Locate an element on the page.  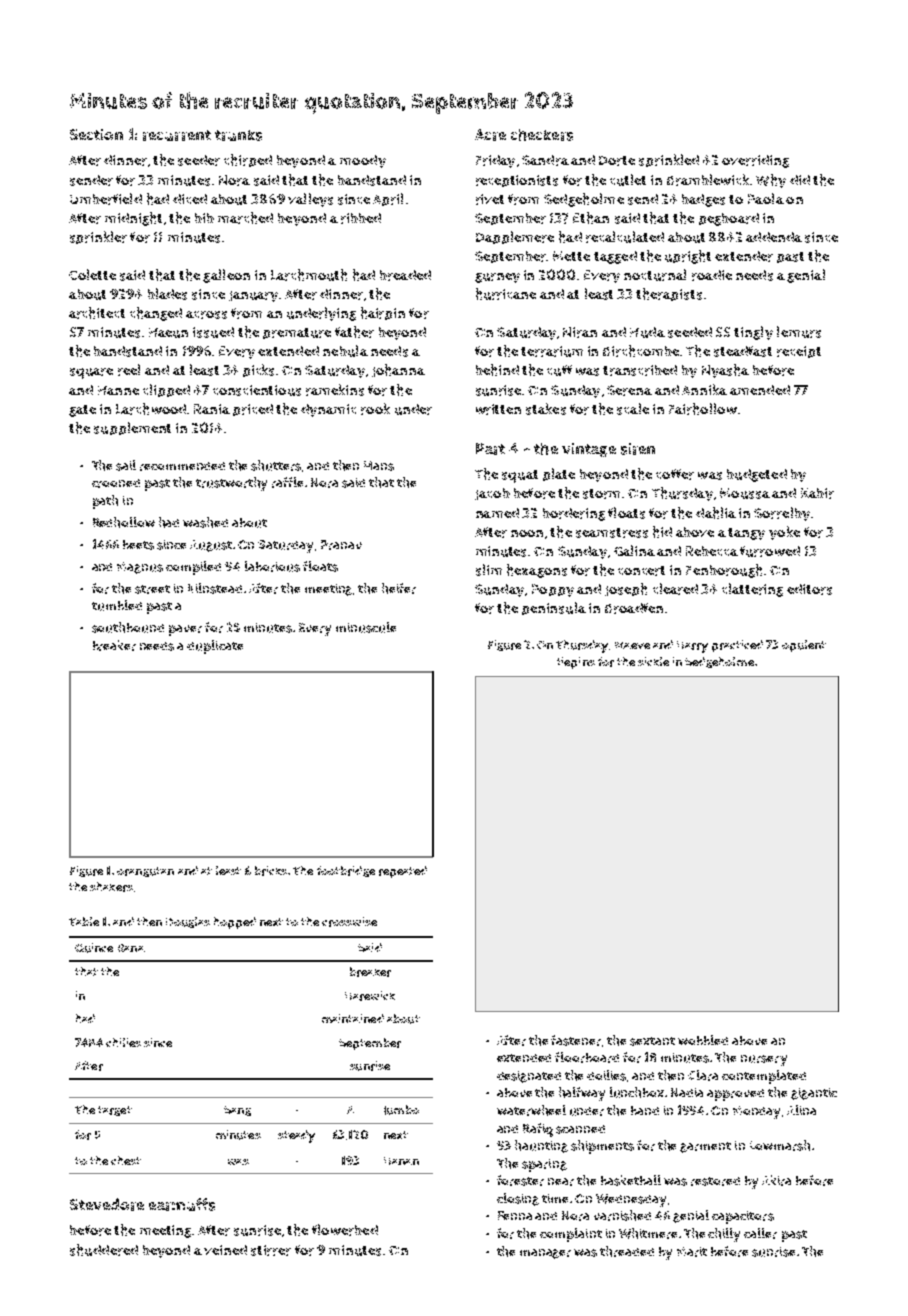
repeated is located at coordinates (403, 872).
